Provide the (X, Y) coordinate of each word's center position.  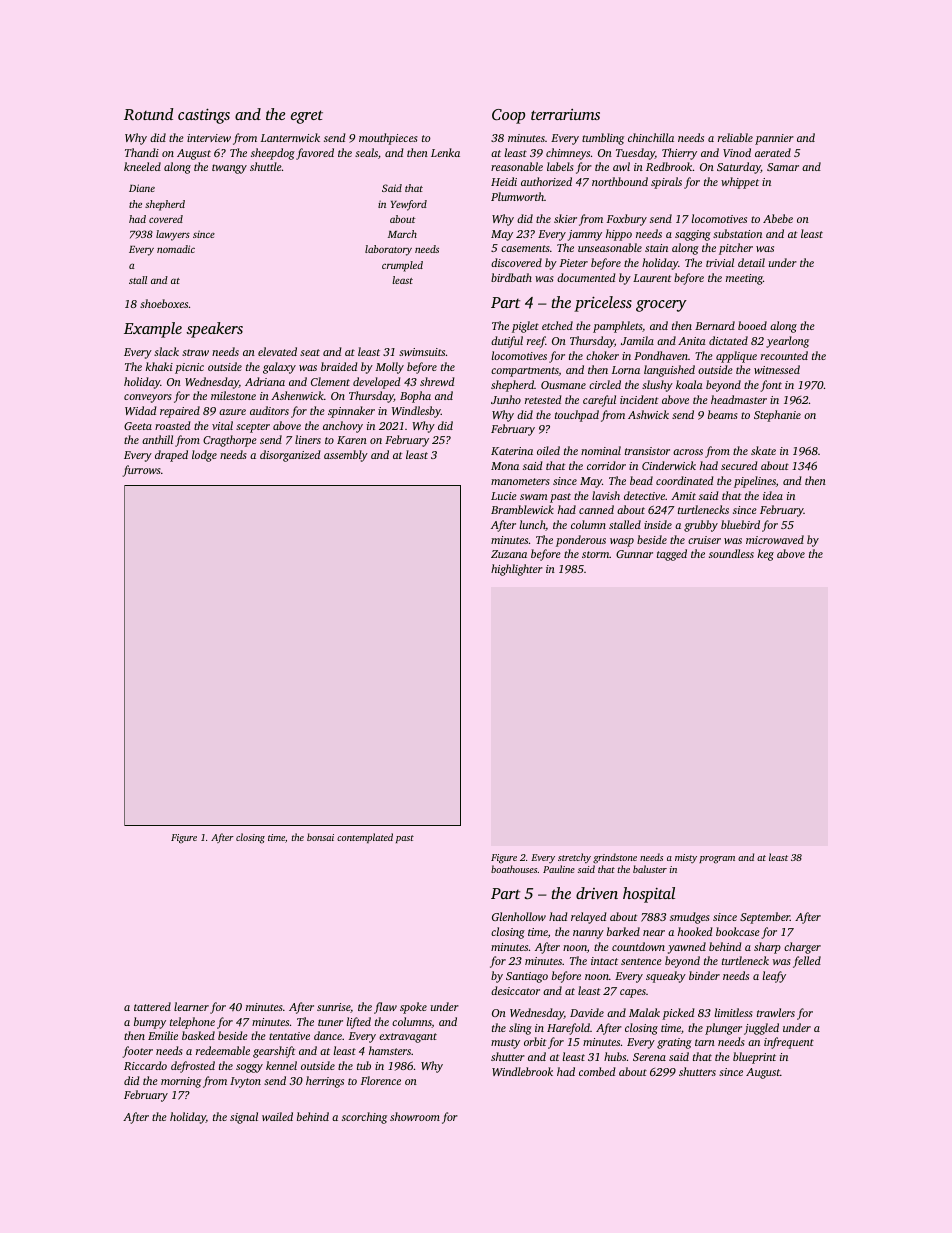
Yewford (409, 205)
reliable (735, 137)
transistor (647, 451)
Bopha (415, 397)
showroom (415, 1116)
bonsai (320, 837)
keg (765, 555)
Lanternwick (290, 137)
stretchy (574, 858)
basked (198, 1035)
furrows (142, 471)
